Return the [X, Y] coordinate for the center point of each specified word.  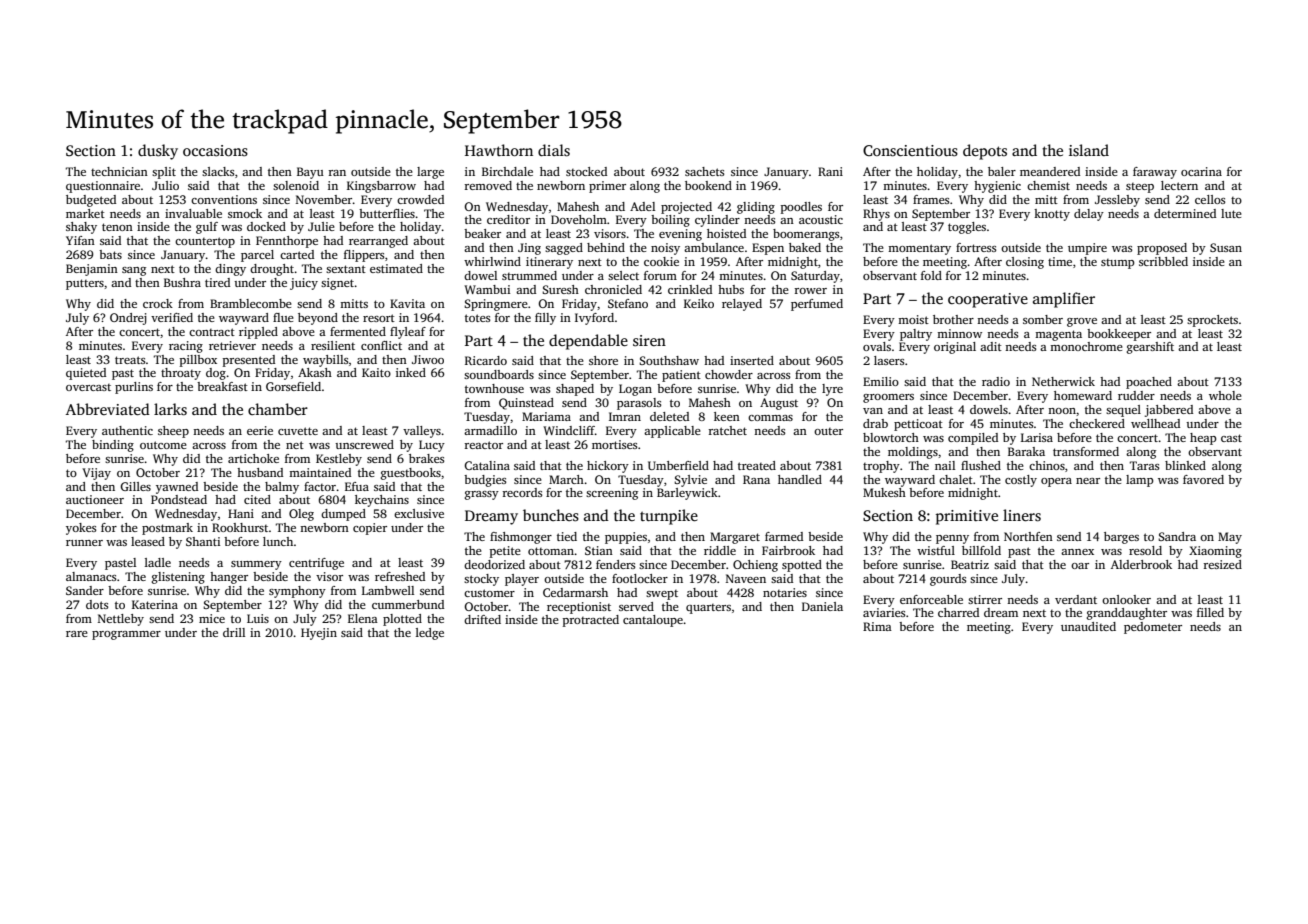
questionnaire [103, 187]
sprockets [1212, 321]
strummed [529, 275]
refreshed [400, 576]
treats [130, 360]
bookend [708, 185]
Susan [1226, 247]
